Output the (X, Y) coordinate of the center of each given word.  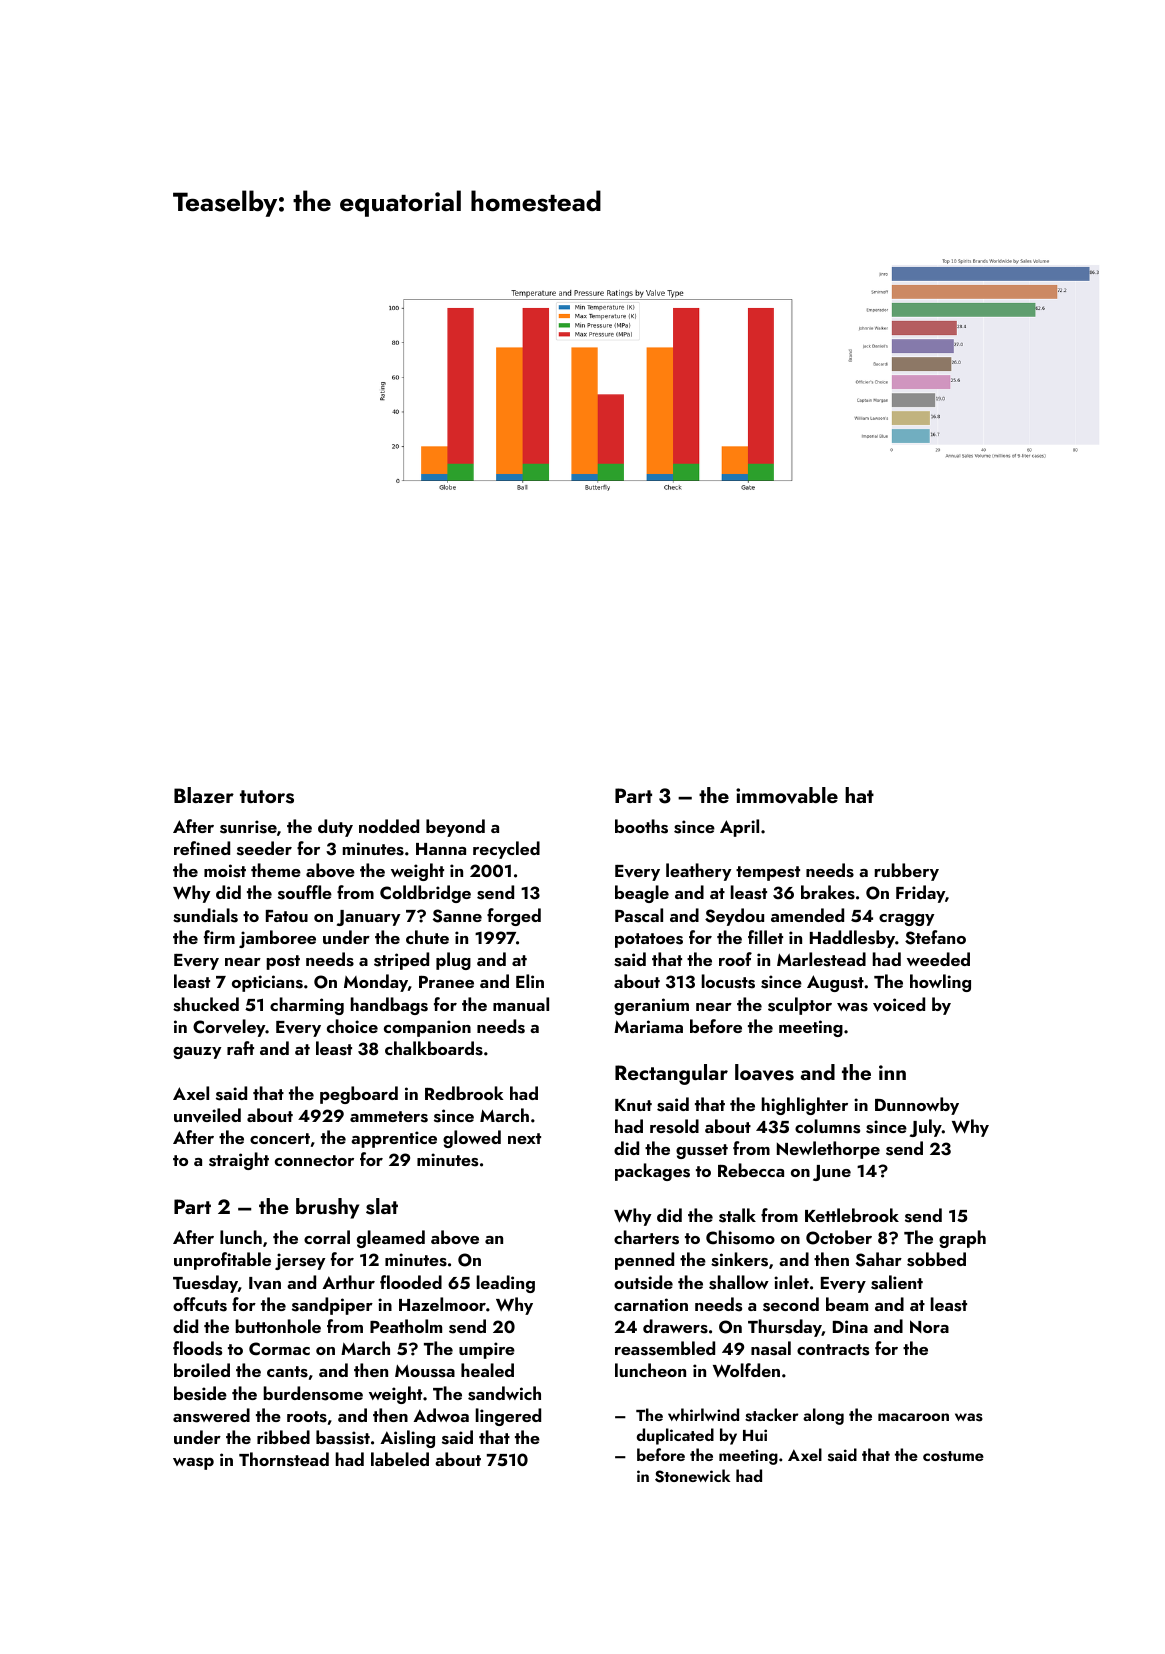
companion (427, 1028)
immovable (787, 795)
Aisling (407, 1439)
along (823, 1416)
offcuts (200, 1304)
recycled (506, 850)
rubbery (907, 872)
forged (514, 917)
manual (521, 1004)
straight (239, 1161)
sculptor (800, 1006)
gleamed (391, 1239)
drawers (675, 1326)
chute (427, 937)
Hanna (441, 849)
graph (962, 1239)
